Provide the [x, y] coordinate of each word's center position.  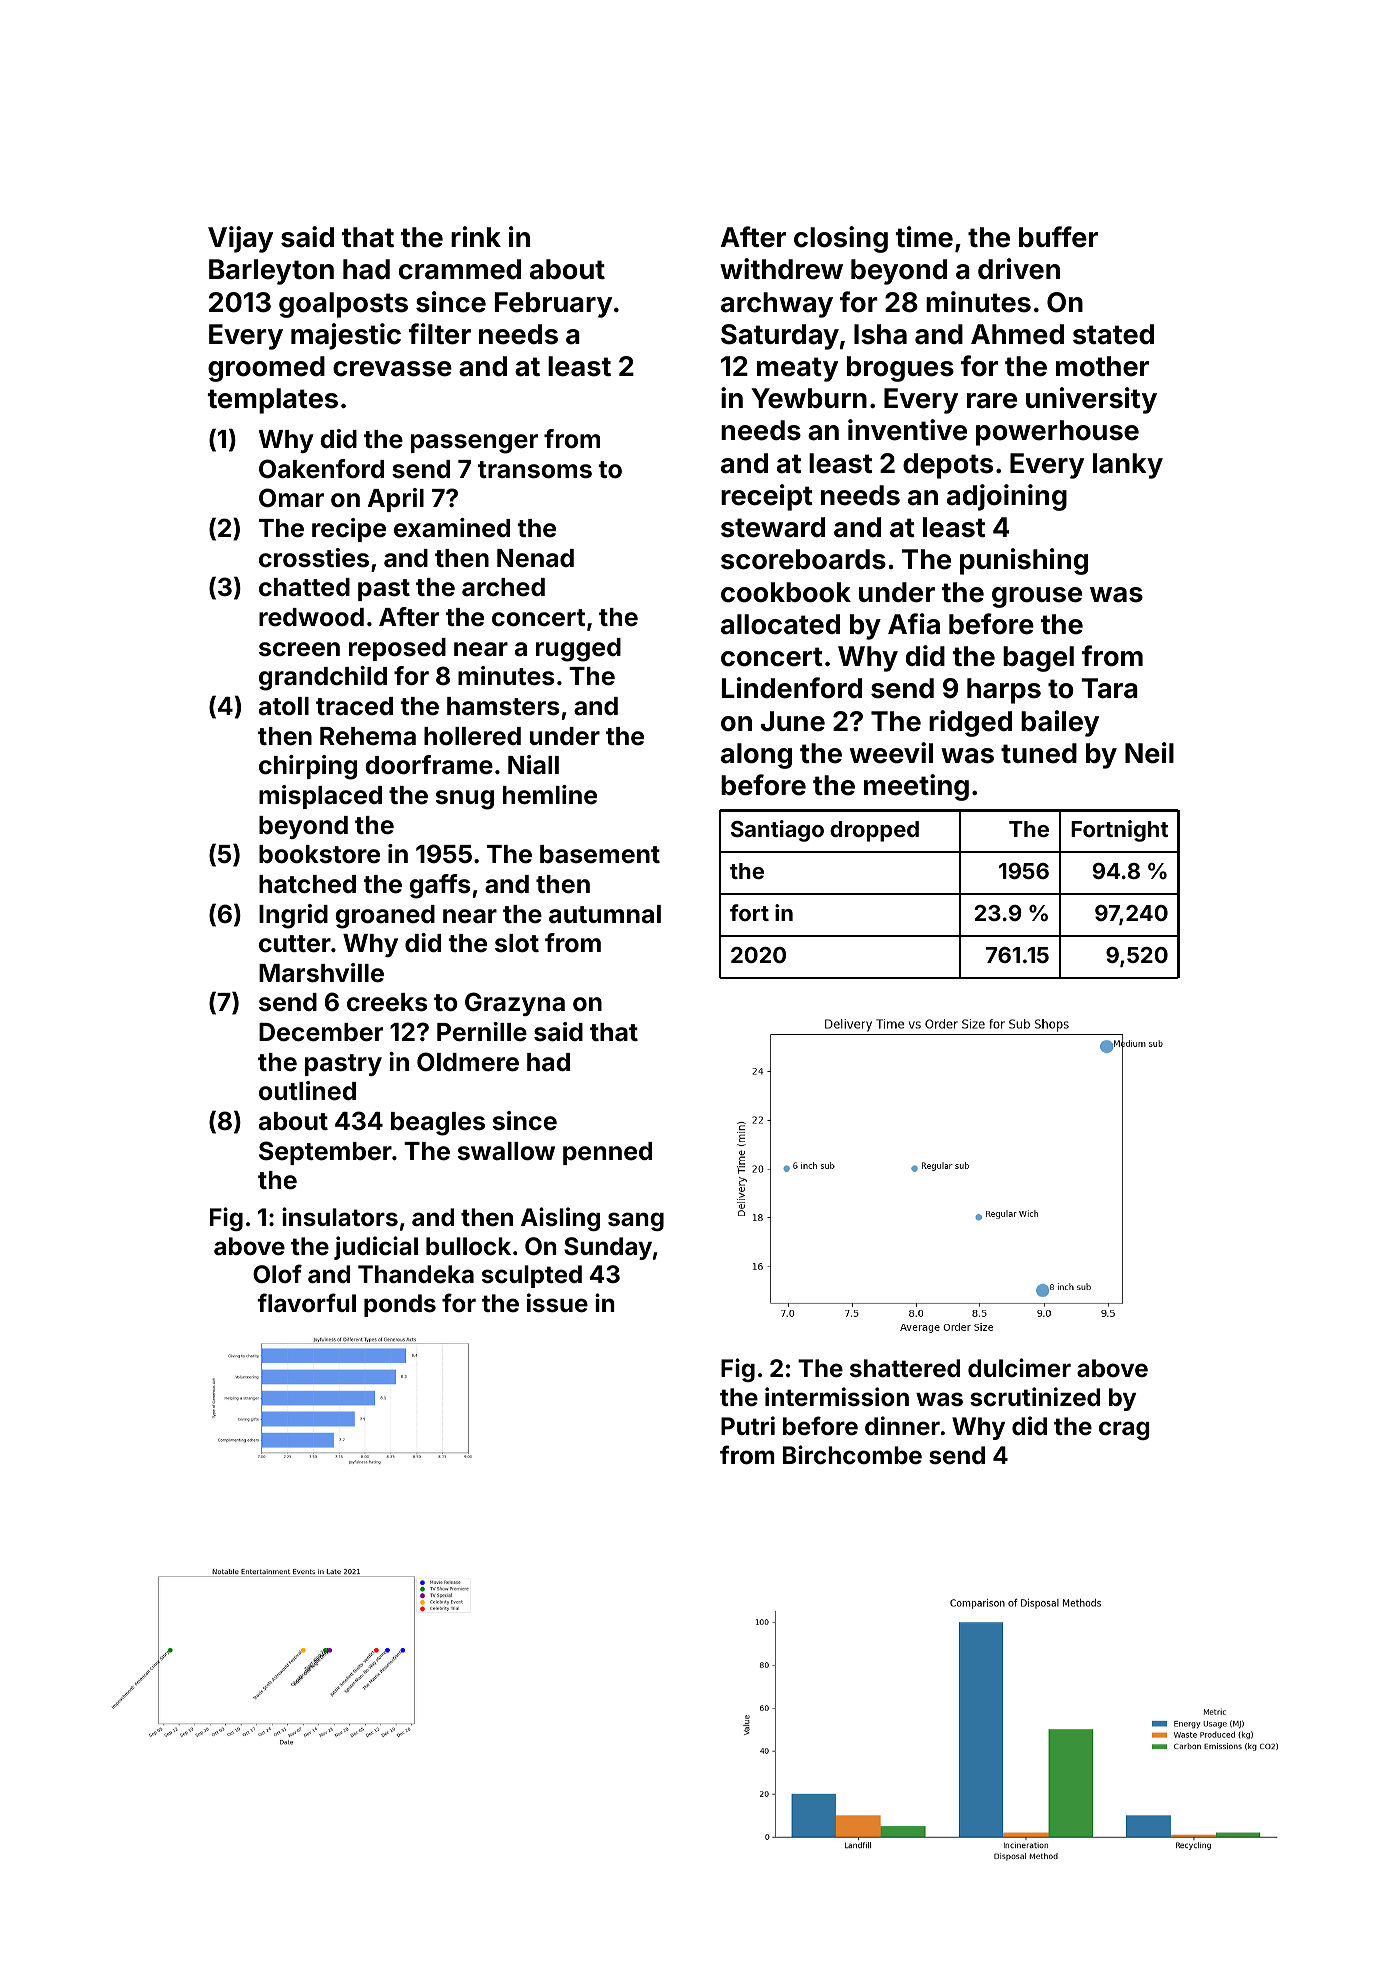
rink [476, 236]
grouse [1037, 597]
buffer [1058, 237]
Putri [748, 1425]
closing [841, 239]
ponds [400, 1305]
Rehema [368, 736]
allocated [780, 624]
